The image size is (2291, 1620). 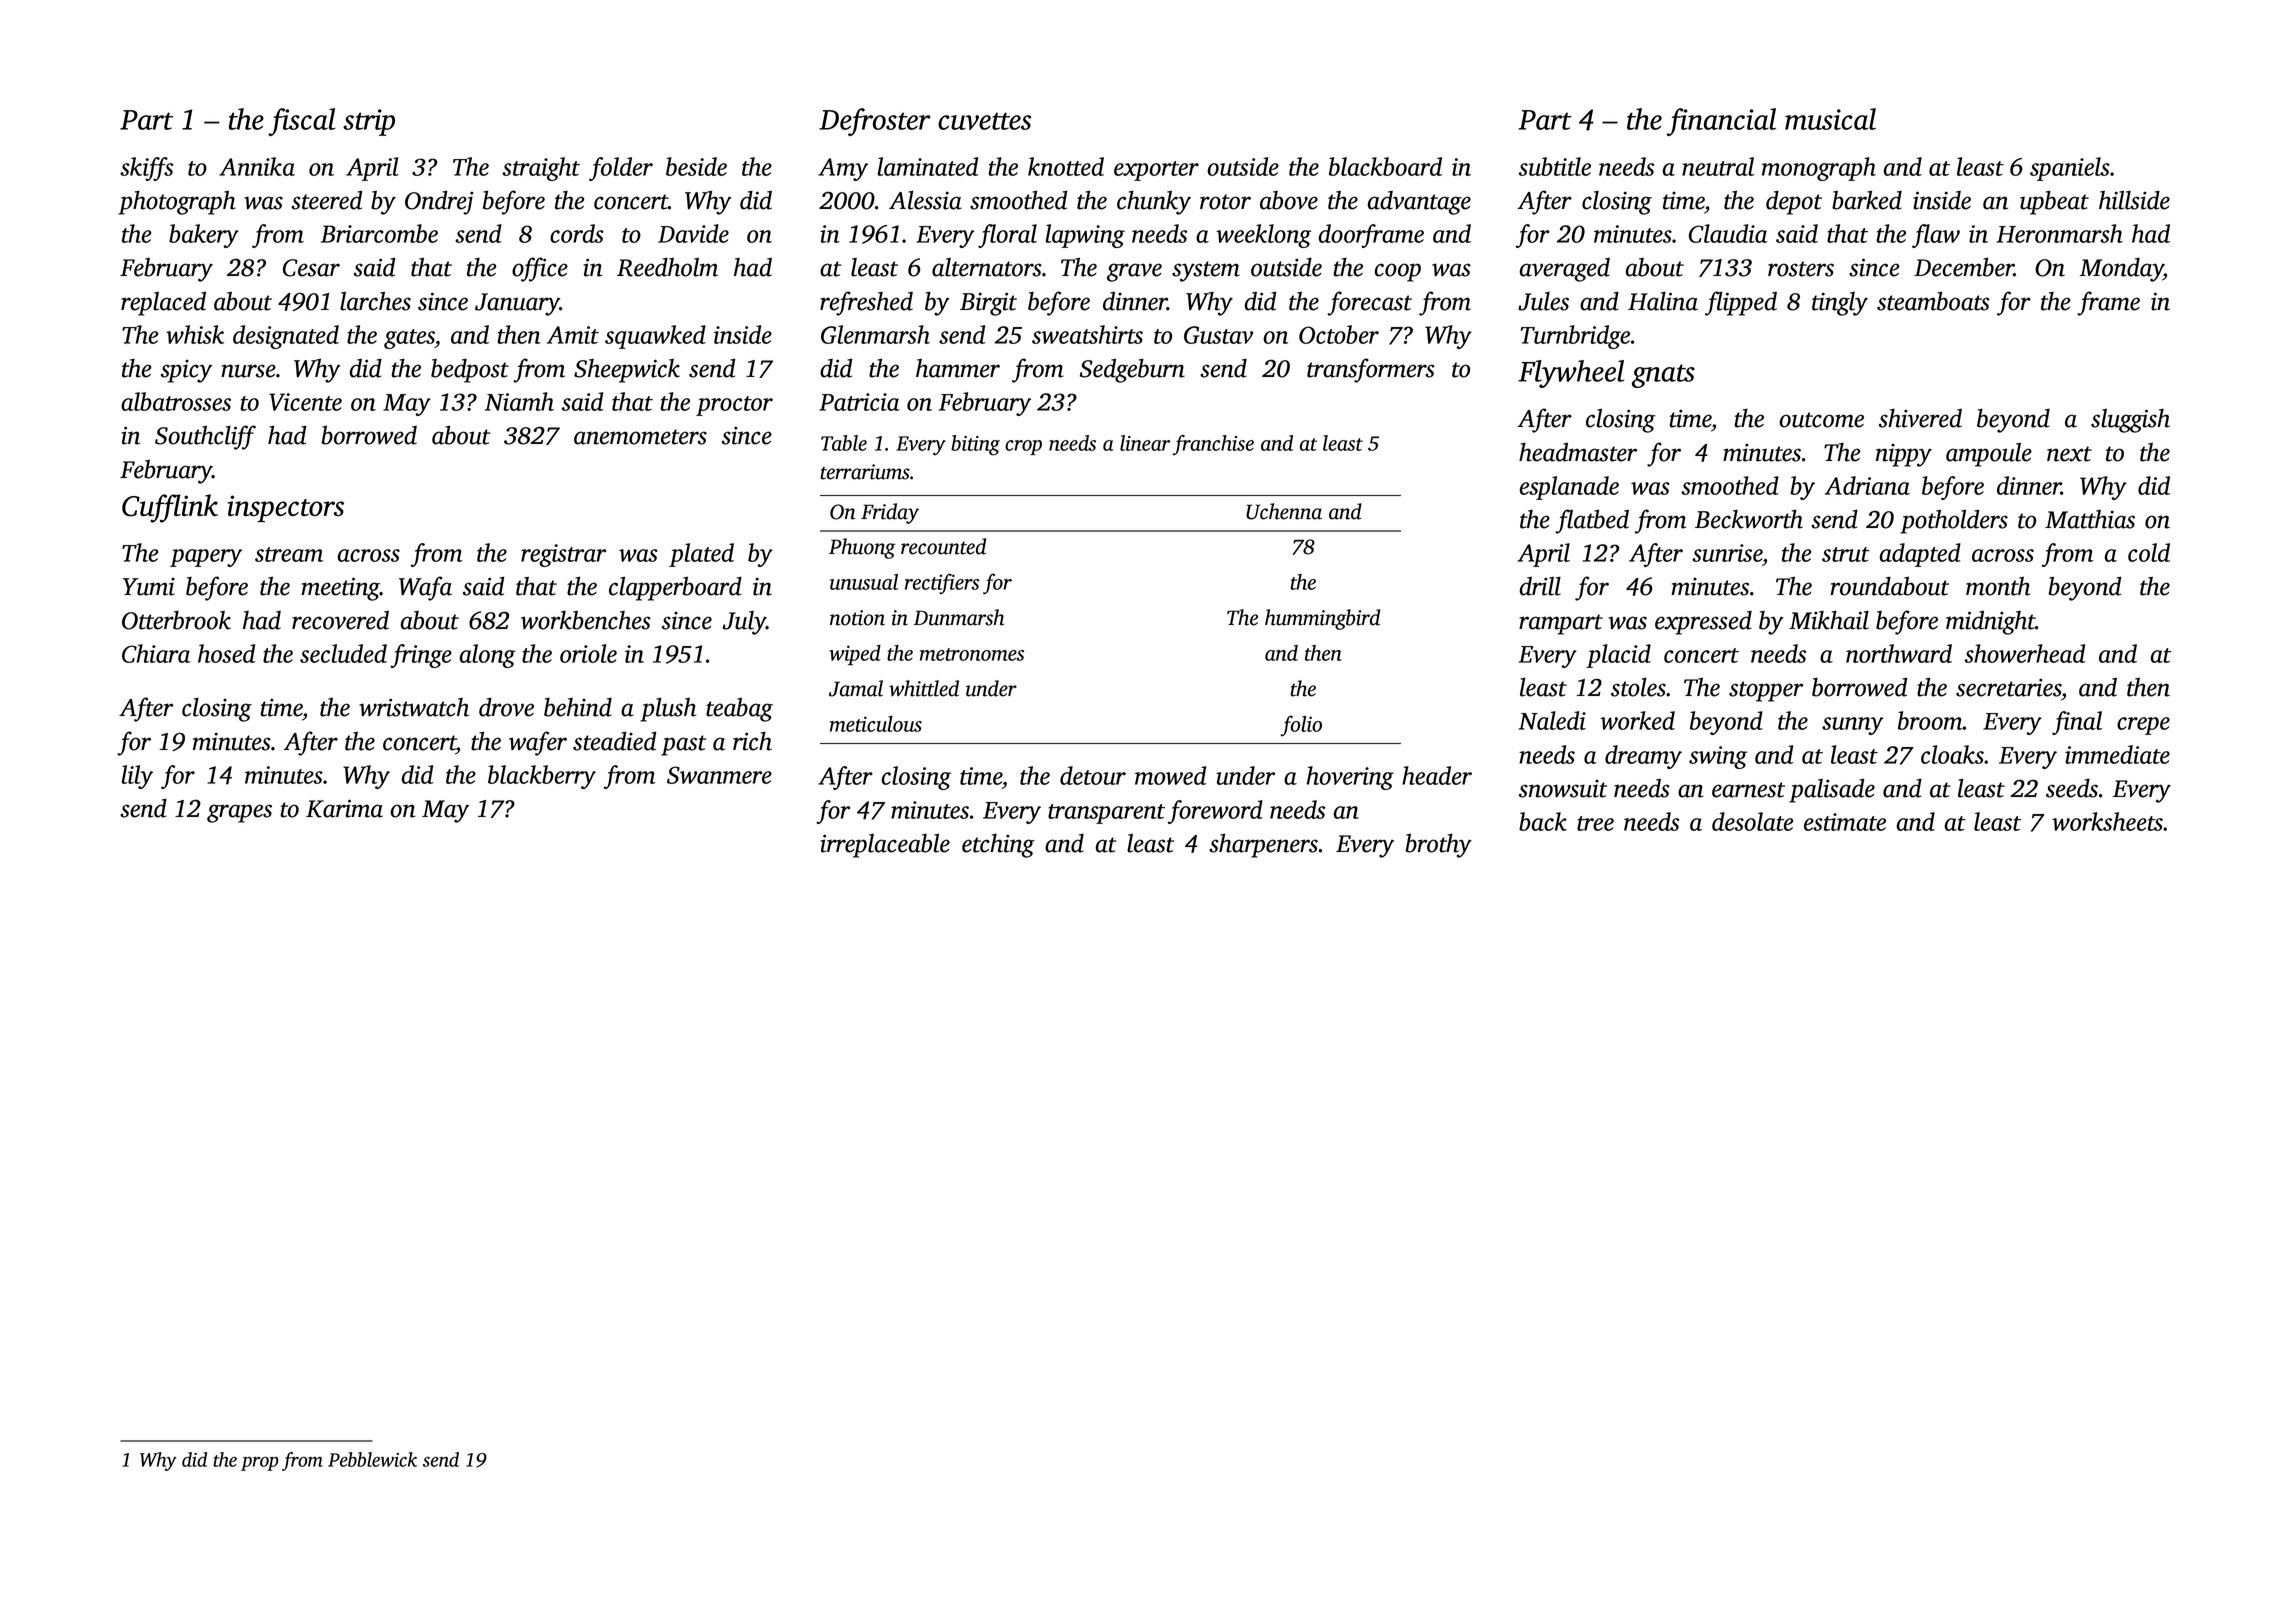 What do you see at coordinates (1106, 814) in the screenshot?
I see `transparent` at bounding box center [1106, 814].
